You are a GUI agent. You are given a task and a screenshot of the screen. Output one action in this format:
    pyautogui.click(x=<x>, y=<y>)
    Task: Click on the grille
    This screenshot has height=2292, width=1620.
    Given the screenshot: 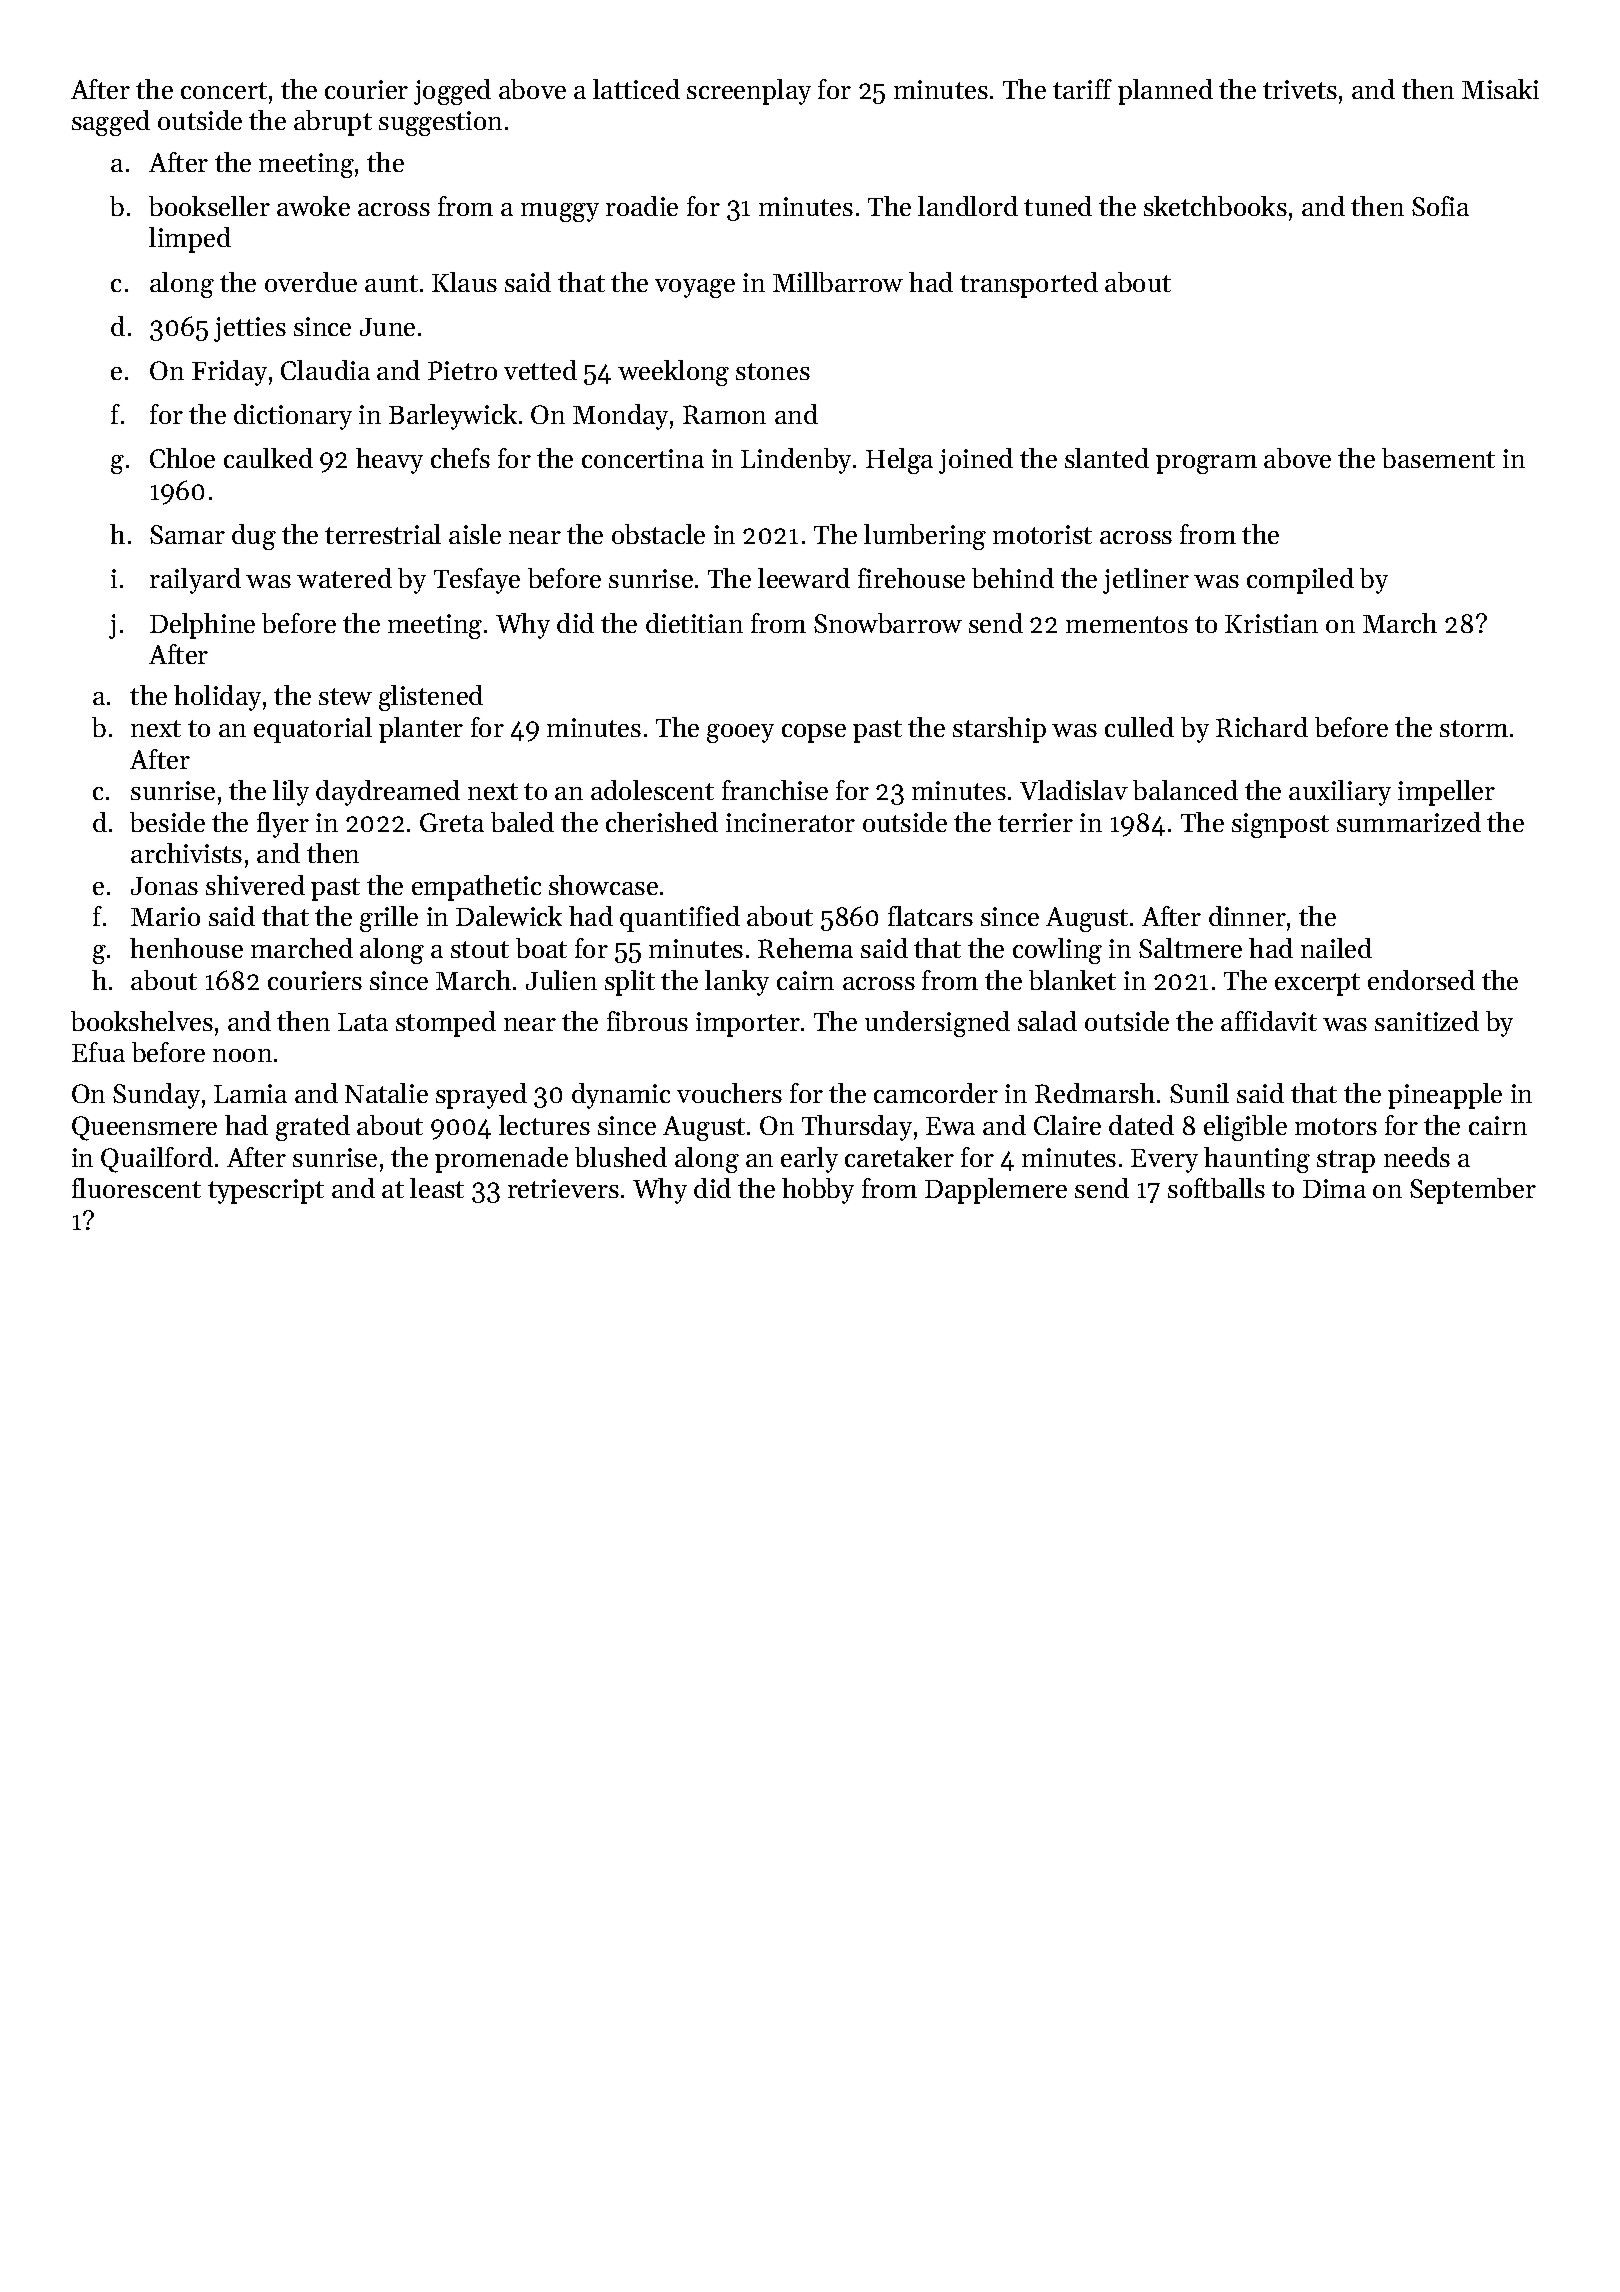 What is the action you would take?
    pyautogui.click(x=389, y=919)
